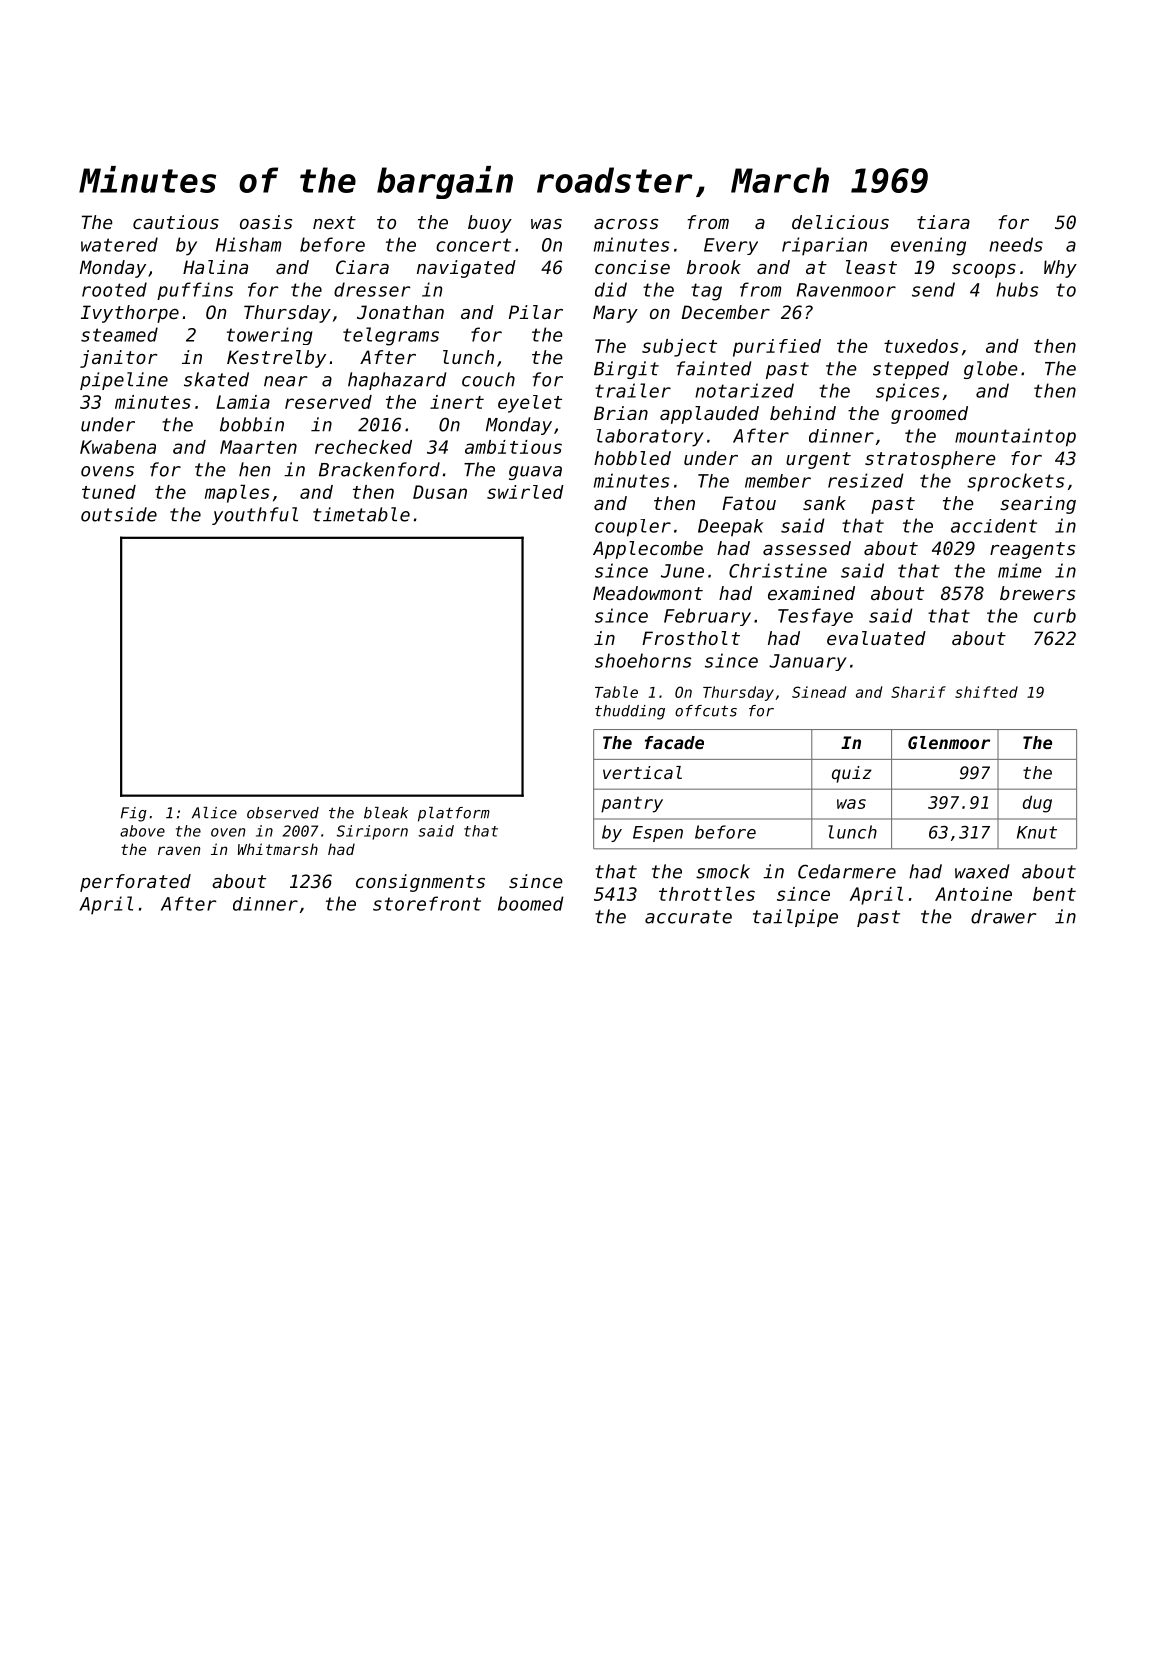  I want to click on delicious, so click(840, 222).
